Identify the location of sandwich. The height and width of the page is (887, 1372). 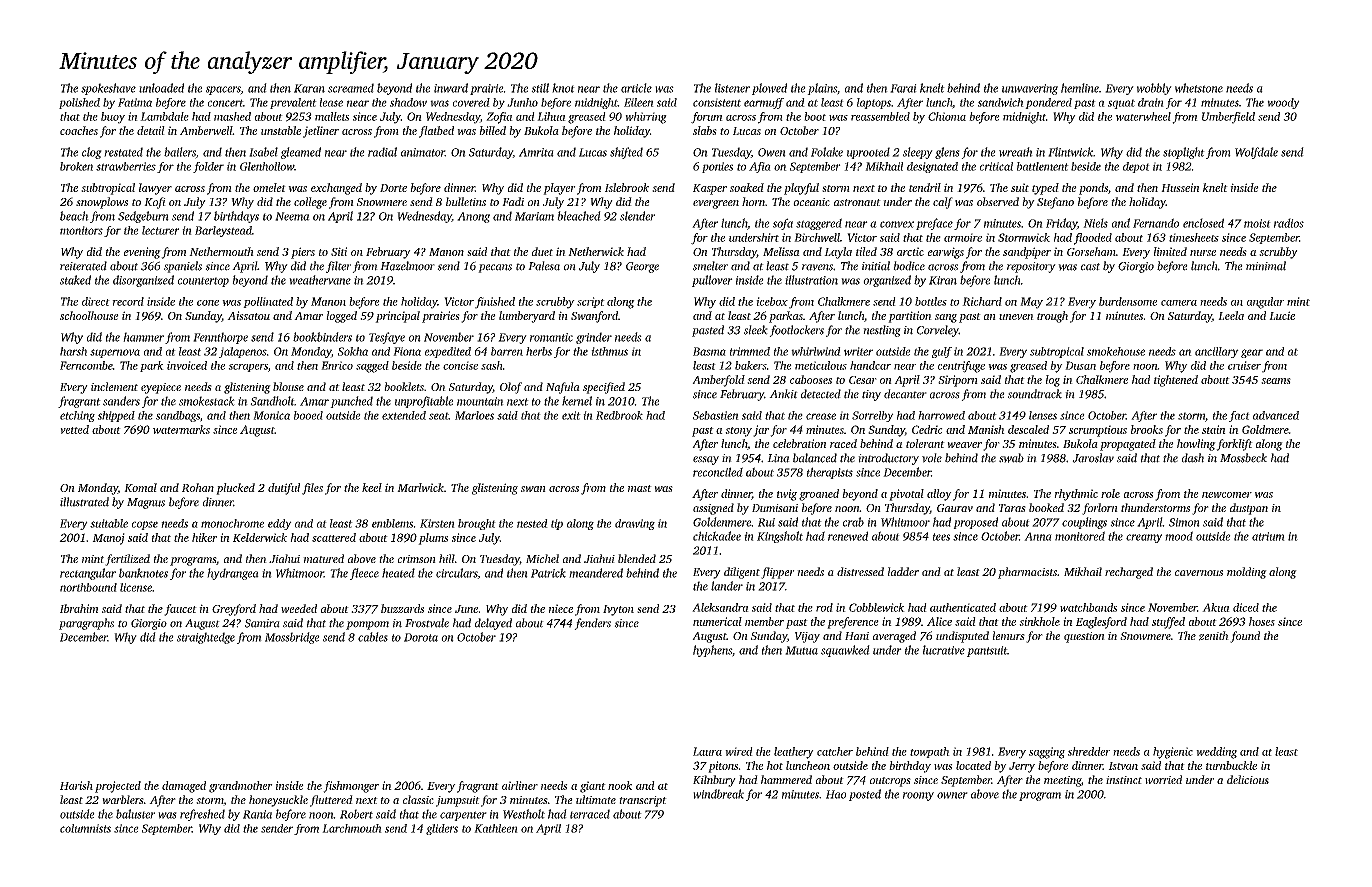
(1001, 102).
